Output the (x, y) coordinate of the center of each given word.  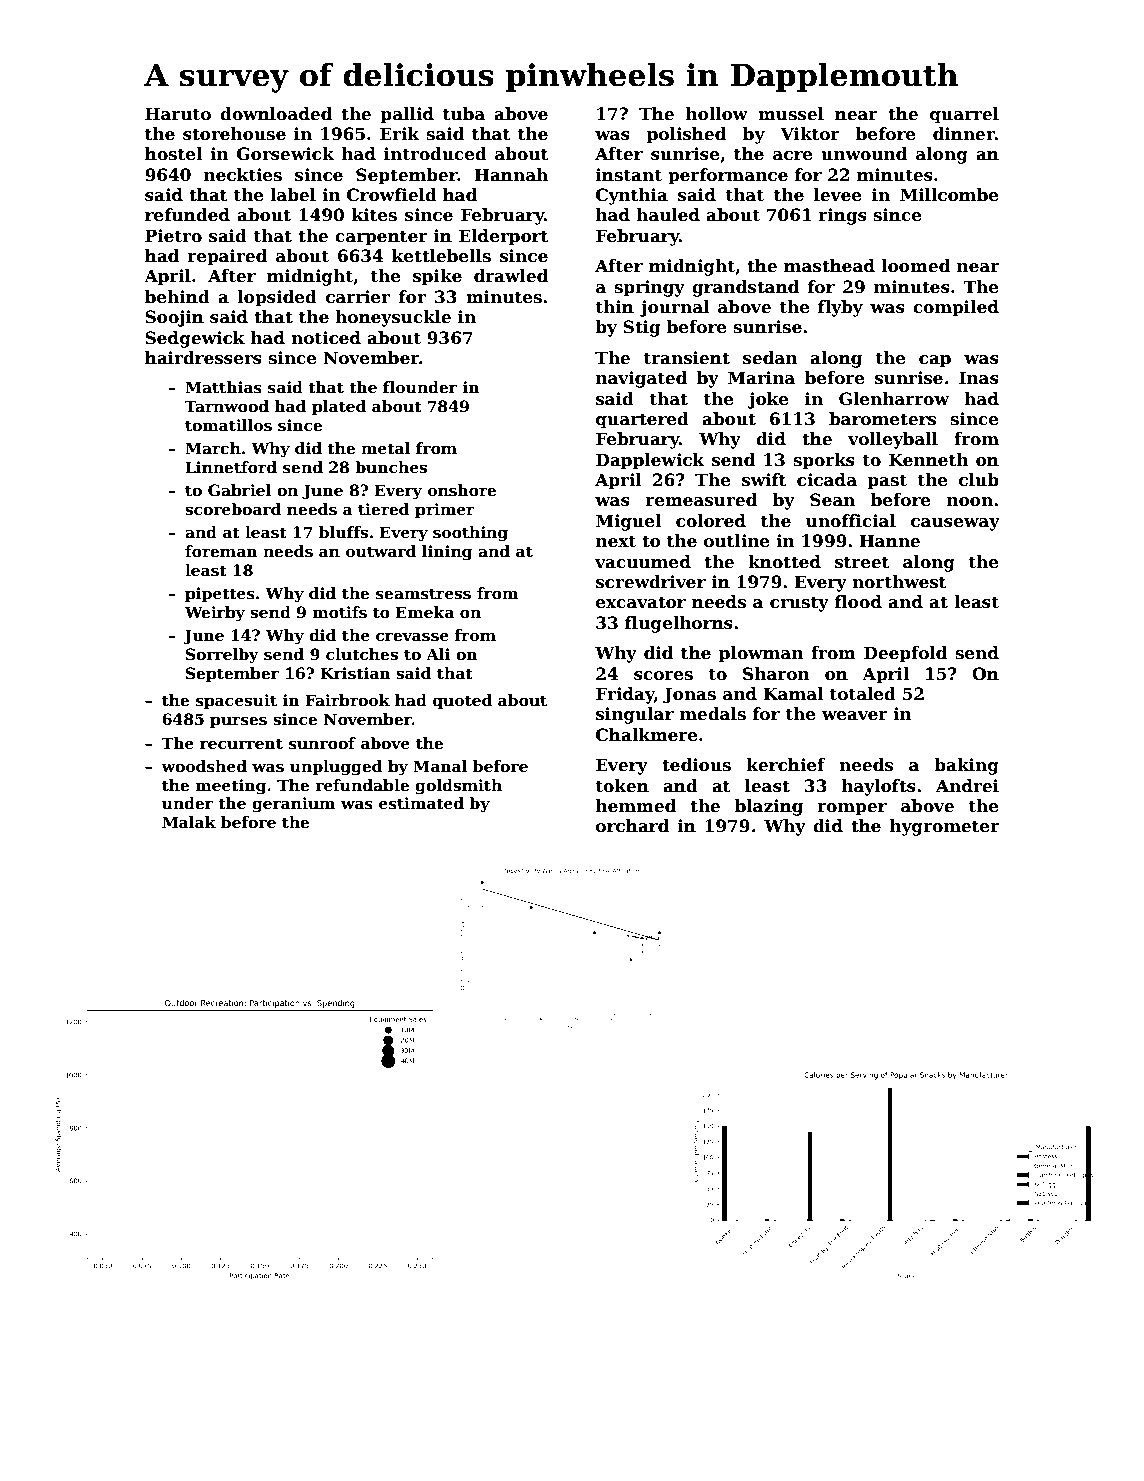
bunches (391, 467)
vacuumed (643, 562)
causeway (955, 524)
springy (649, 288)
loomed (916, 266)
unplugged (336, 768)
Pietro (173, 236)
